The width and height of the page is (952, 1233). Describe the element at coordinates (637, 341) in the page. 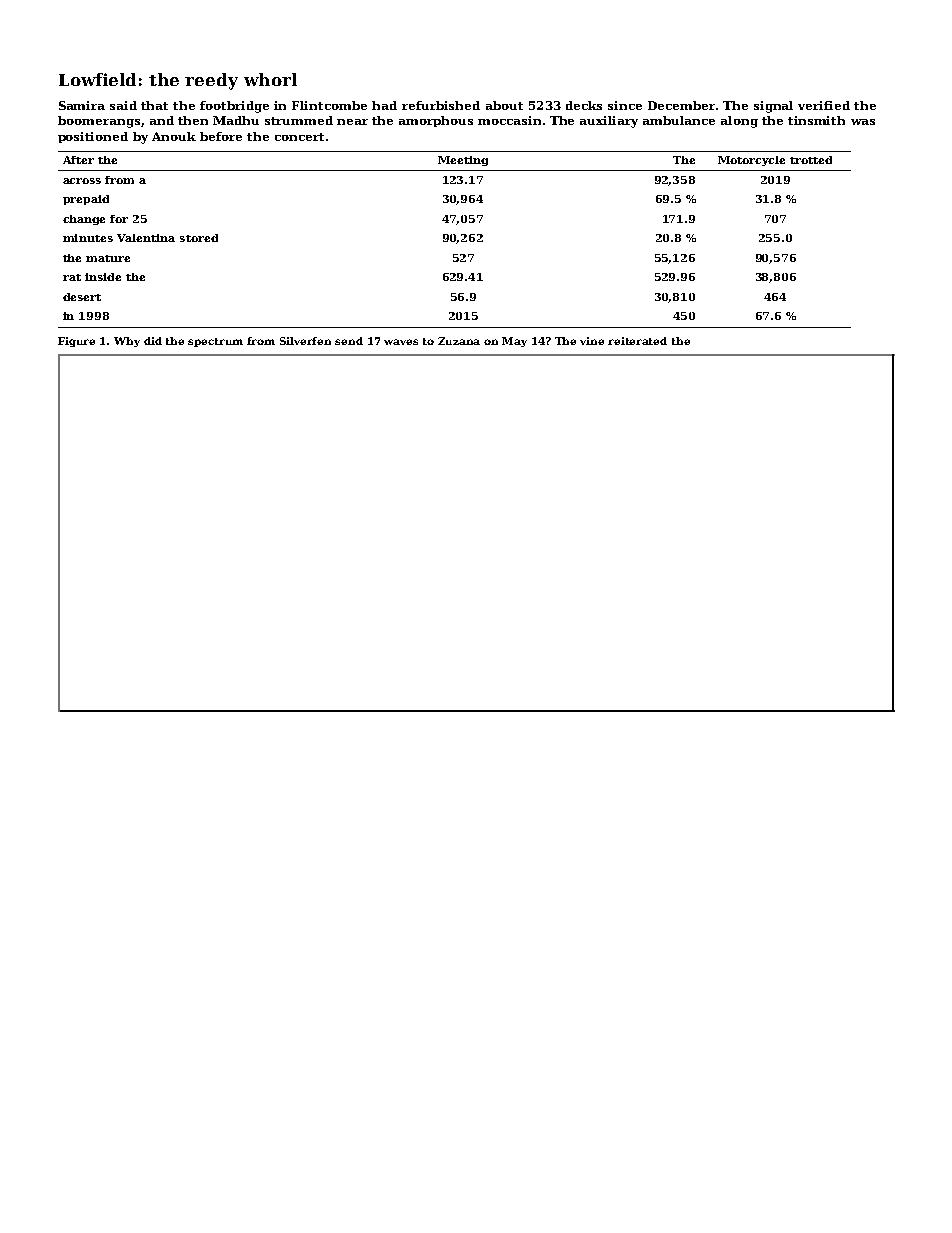

I see `reiterated` at that location.
